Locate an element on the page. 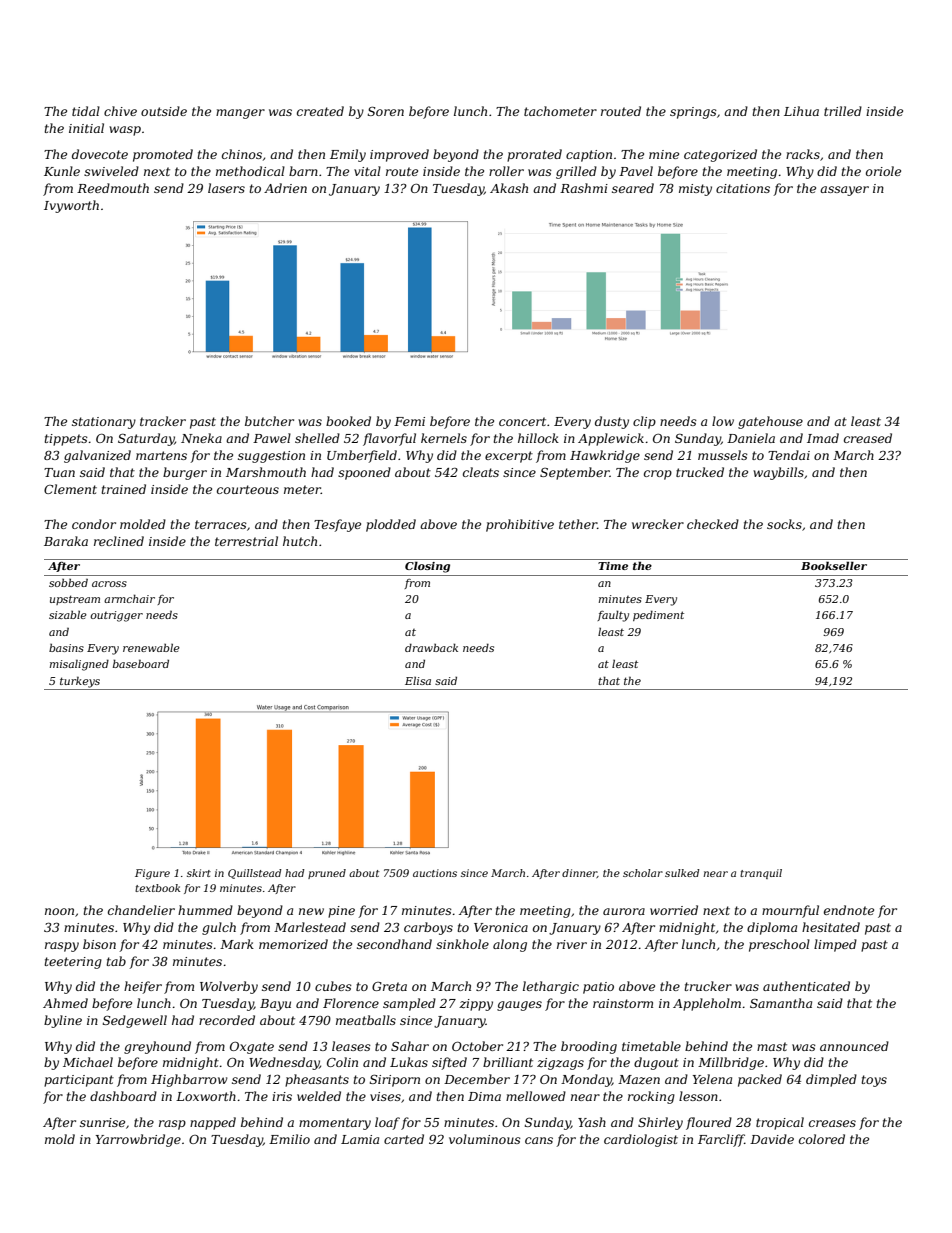 This image has width=952, height=1233. renewable is located at coordinates (151, 648).
